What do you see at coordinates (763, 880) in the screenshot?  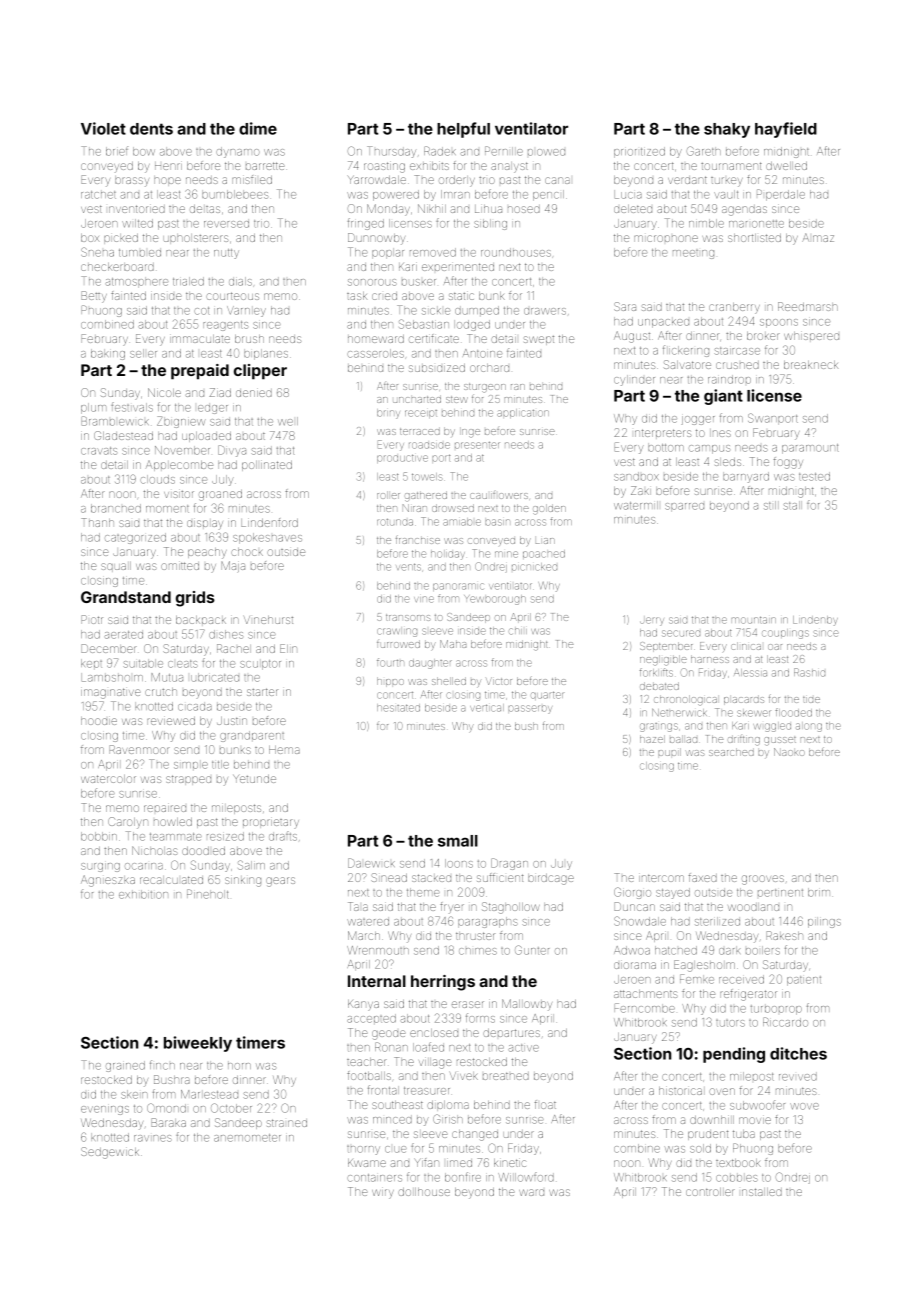 I see `grooves` at bounding box center [763, 880].
